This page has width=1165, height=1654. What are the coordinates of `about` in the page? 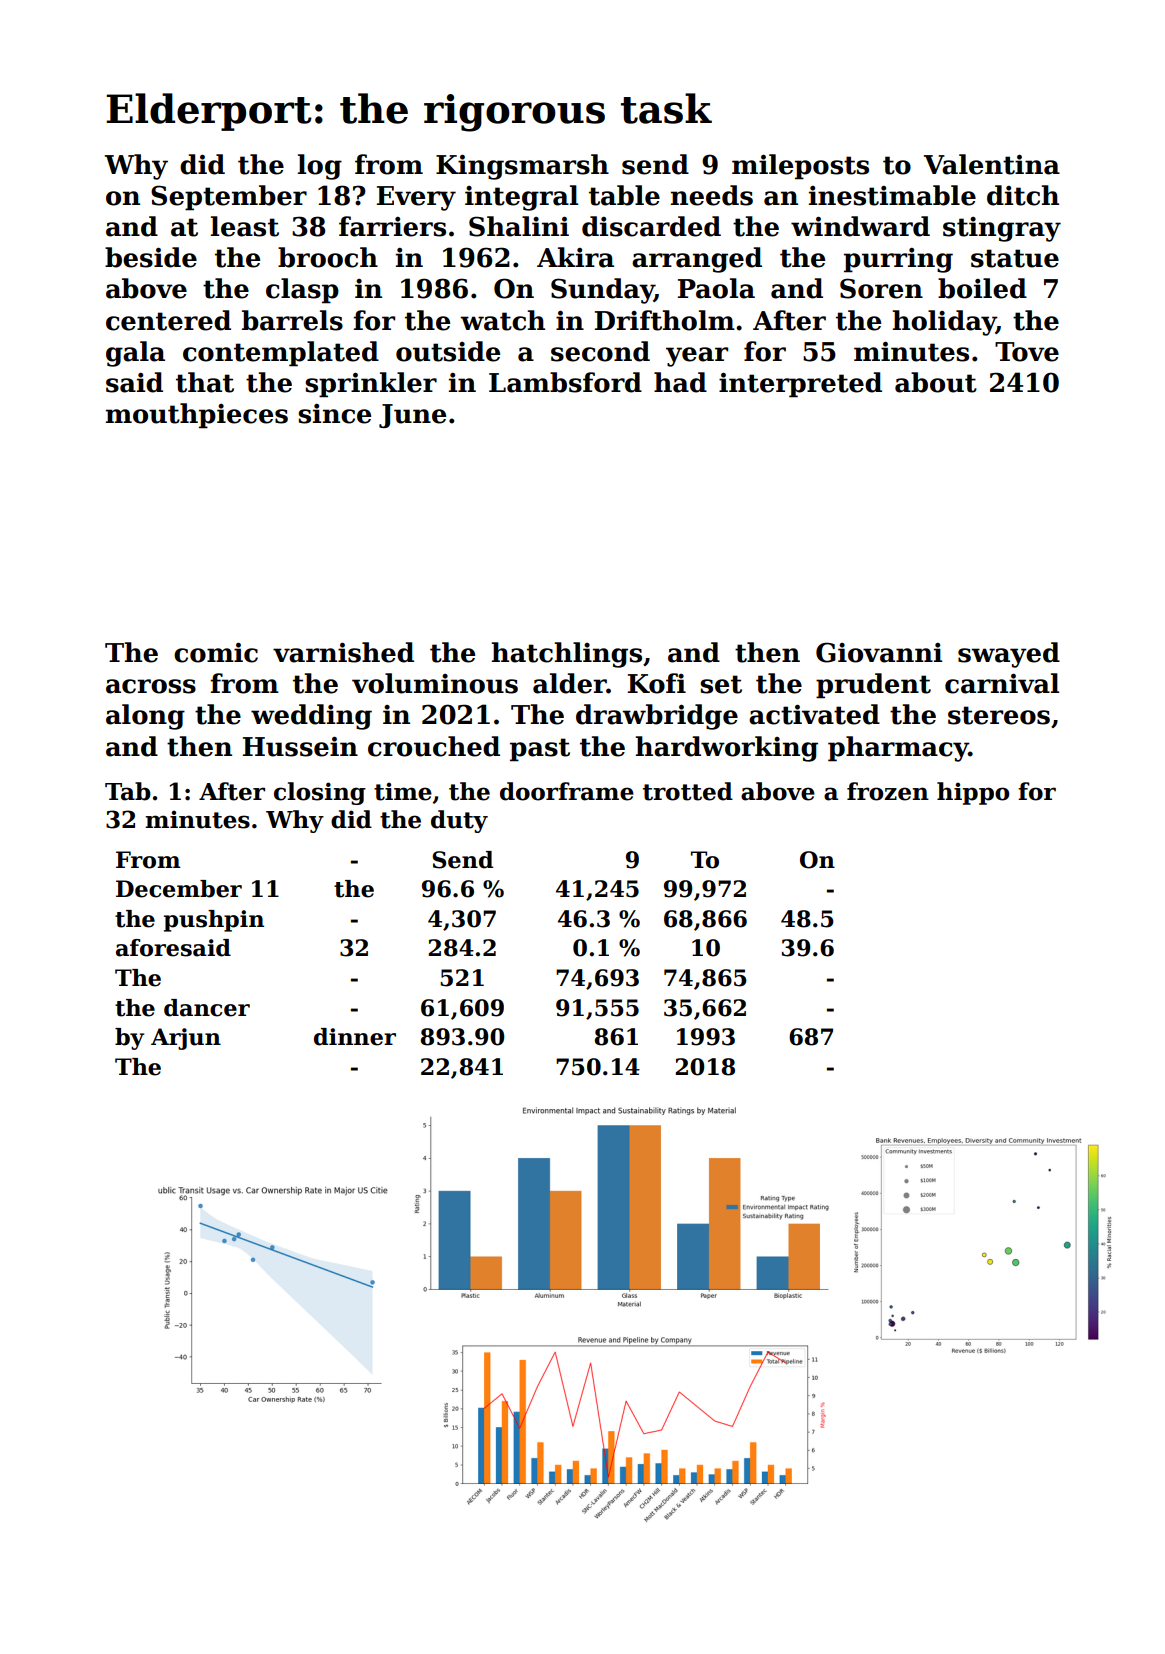 It's located at (936, 382).
